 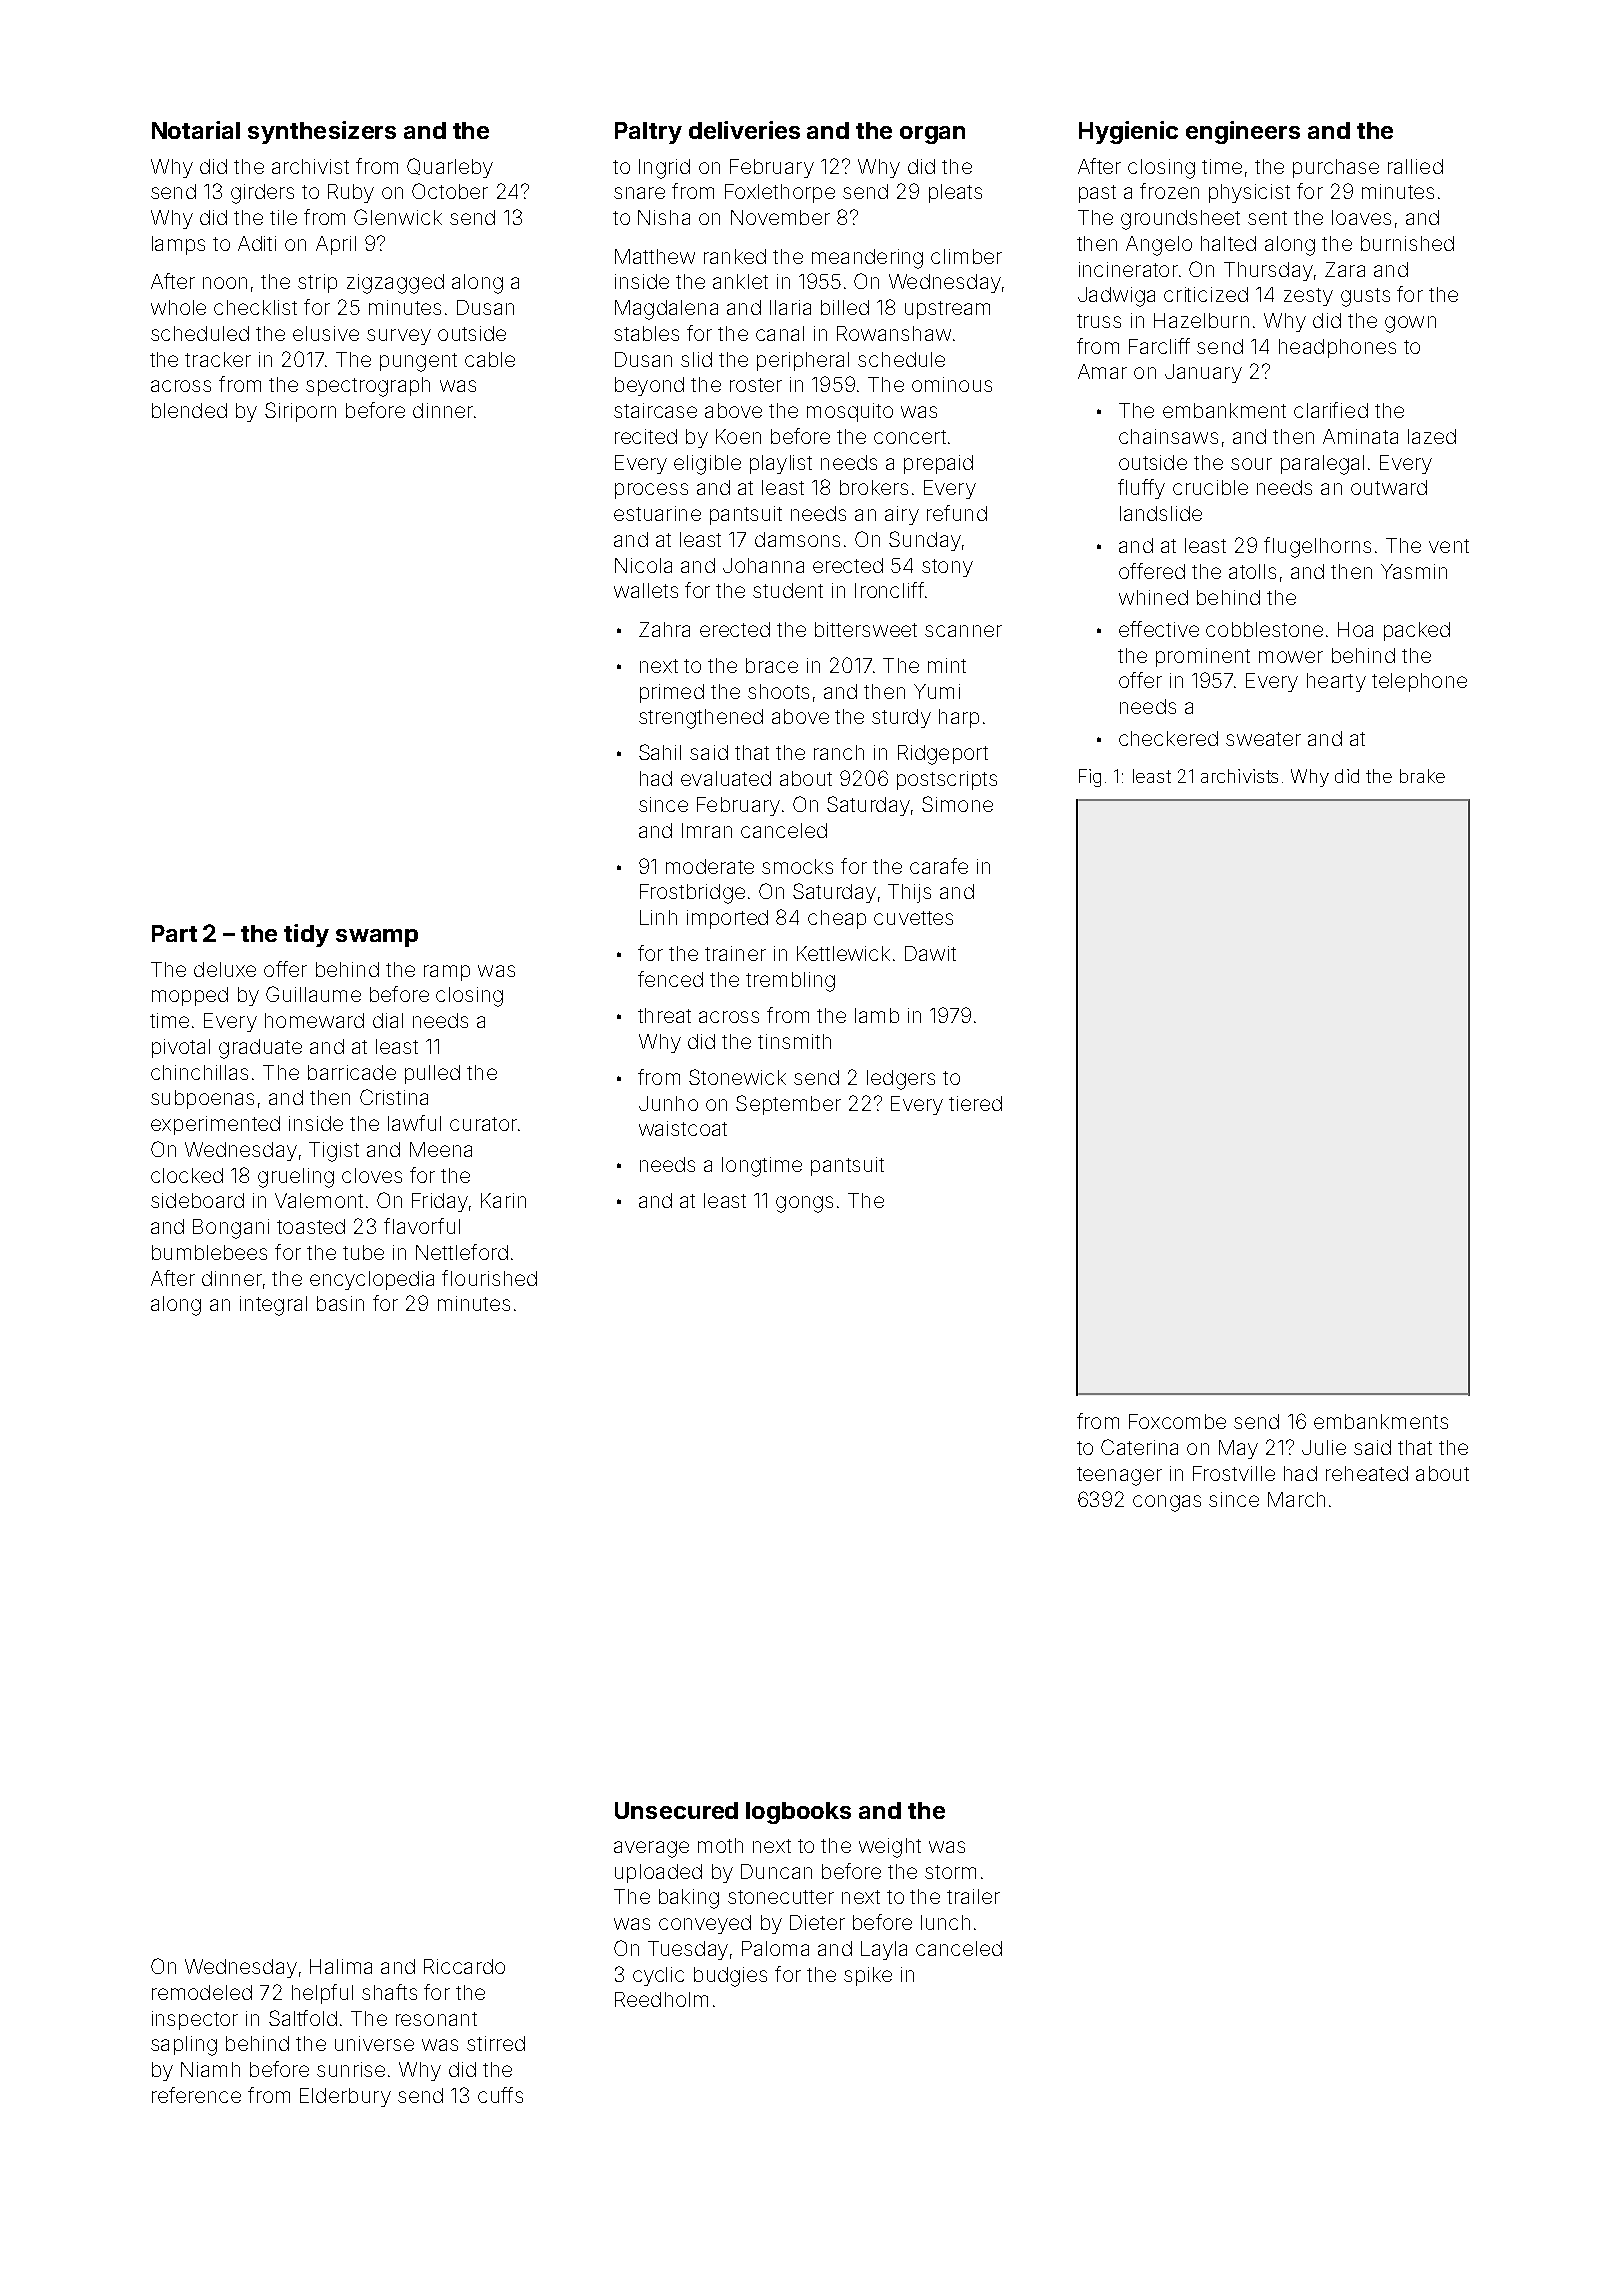 What do you see at coordinates (894, 333) in the page?
I see `Rowanshaw` at bounding box center [894, 333].
